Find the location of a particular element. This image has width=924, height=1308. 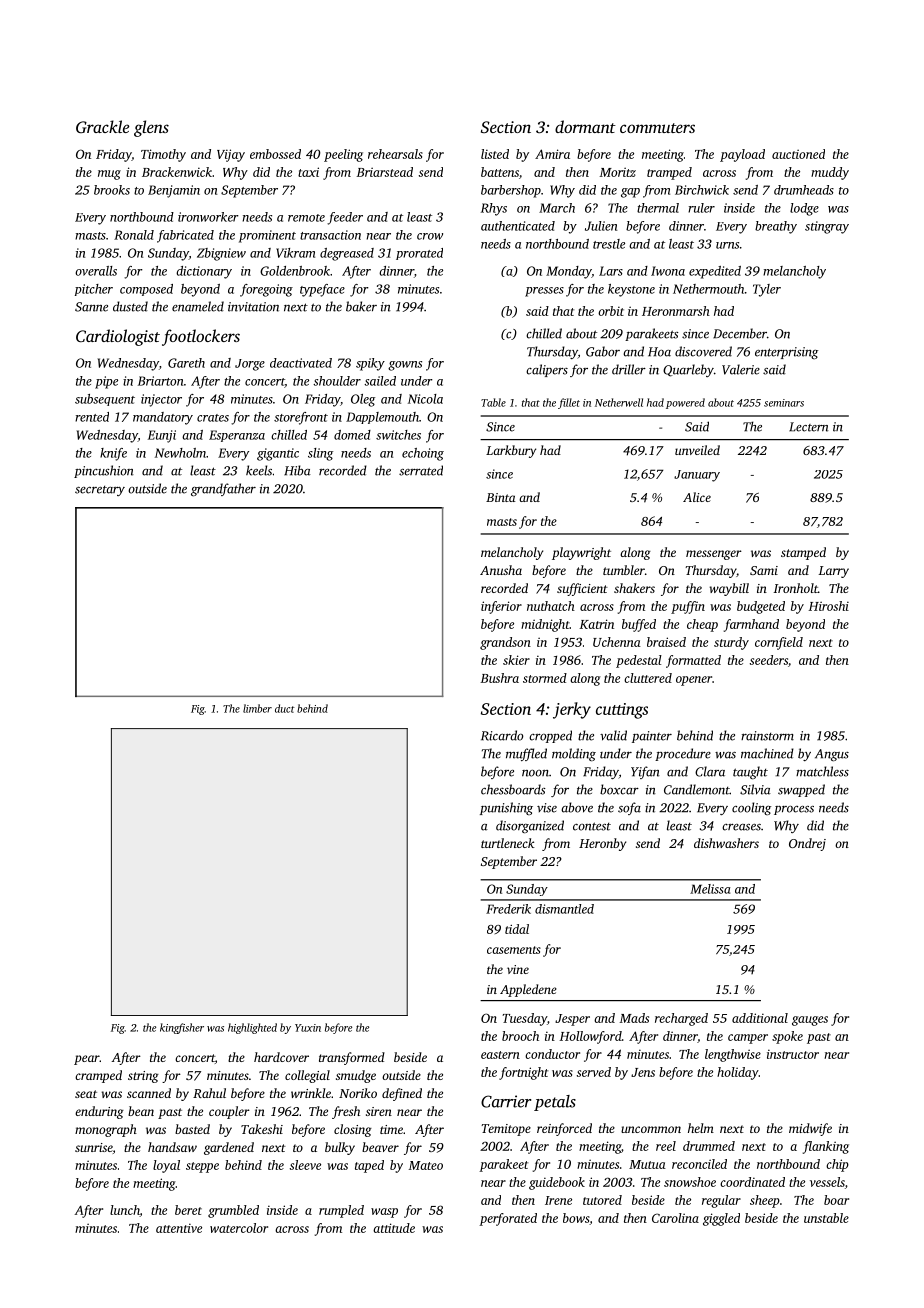

Mads is located at coordinates (634, 1018).
